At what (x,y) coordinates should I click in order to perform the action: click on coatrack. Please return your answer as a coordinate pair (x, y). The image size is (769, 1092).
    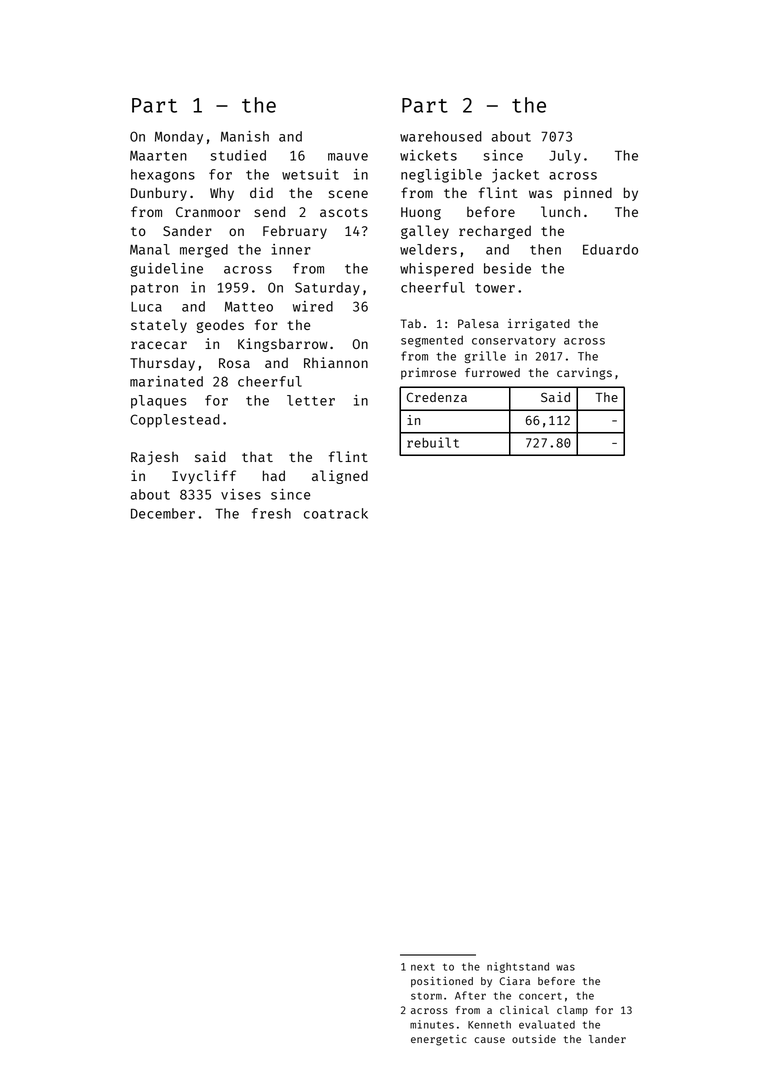
    Looking at the image, I should click on (336, 513).
